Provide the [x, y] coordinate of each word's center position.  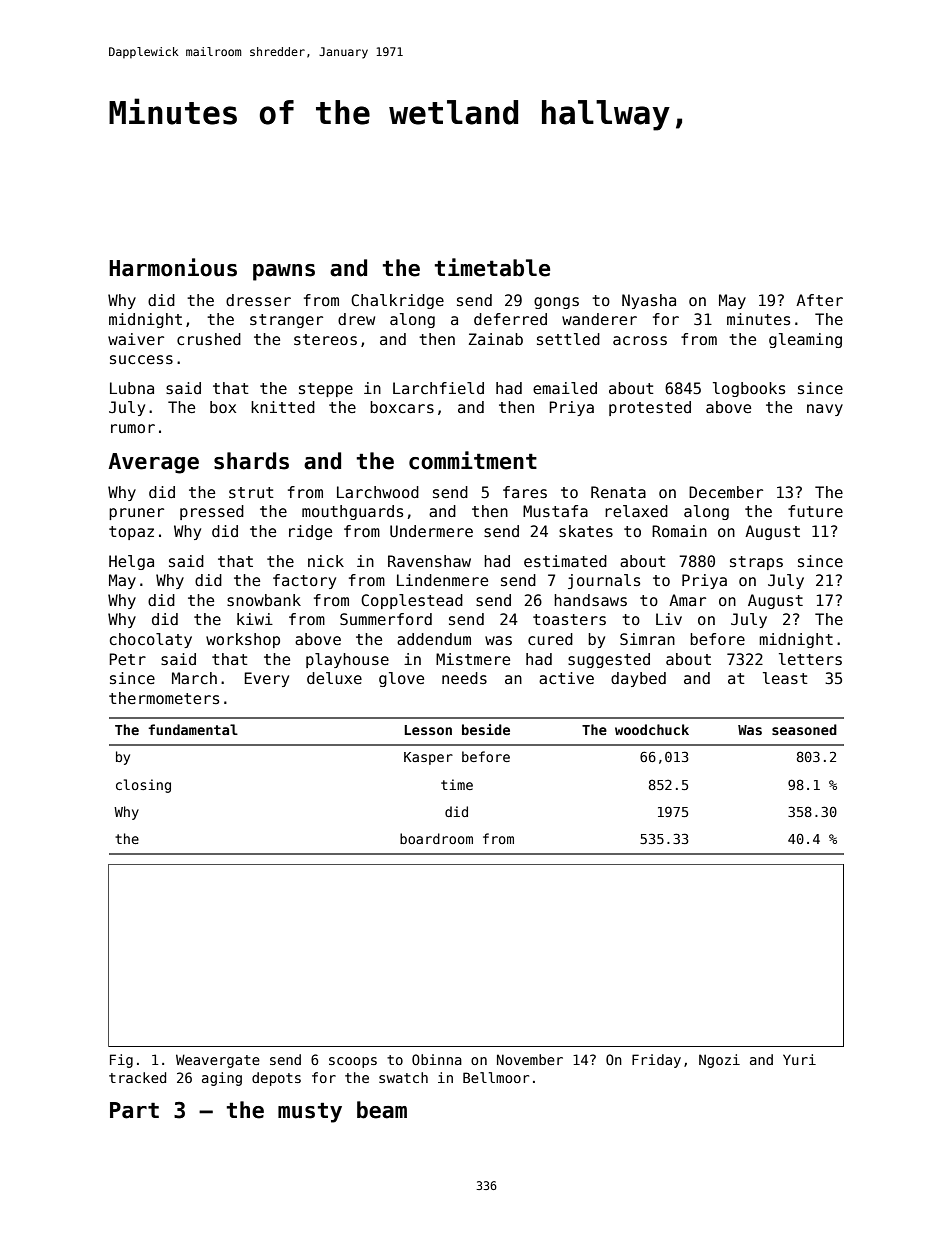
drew [356, 319]
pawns [284, 272]
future [815, 511]
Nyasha [649, 301]
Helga [131, 562]
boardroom [436, 838]
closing [143, 786]
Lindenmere [442, 580]
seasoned [804, 729]
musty [310, 1112]
